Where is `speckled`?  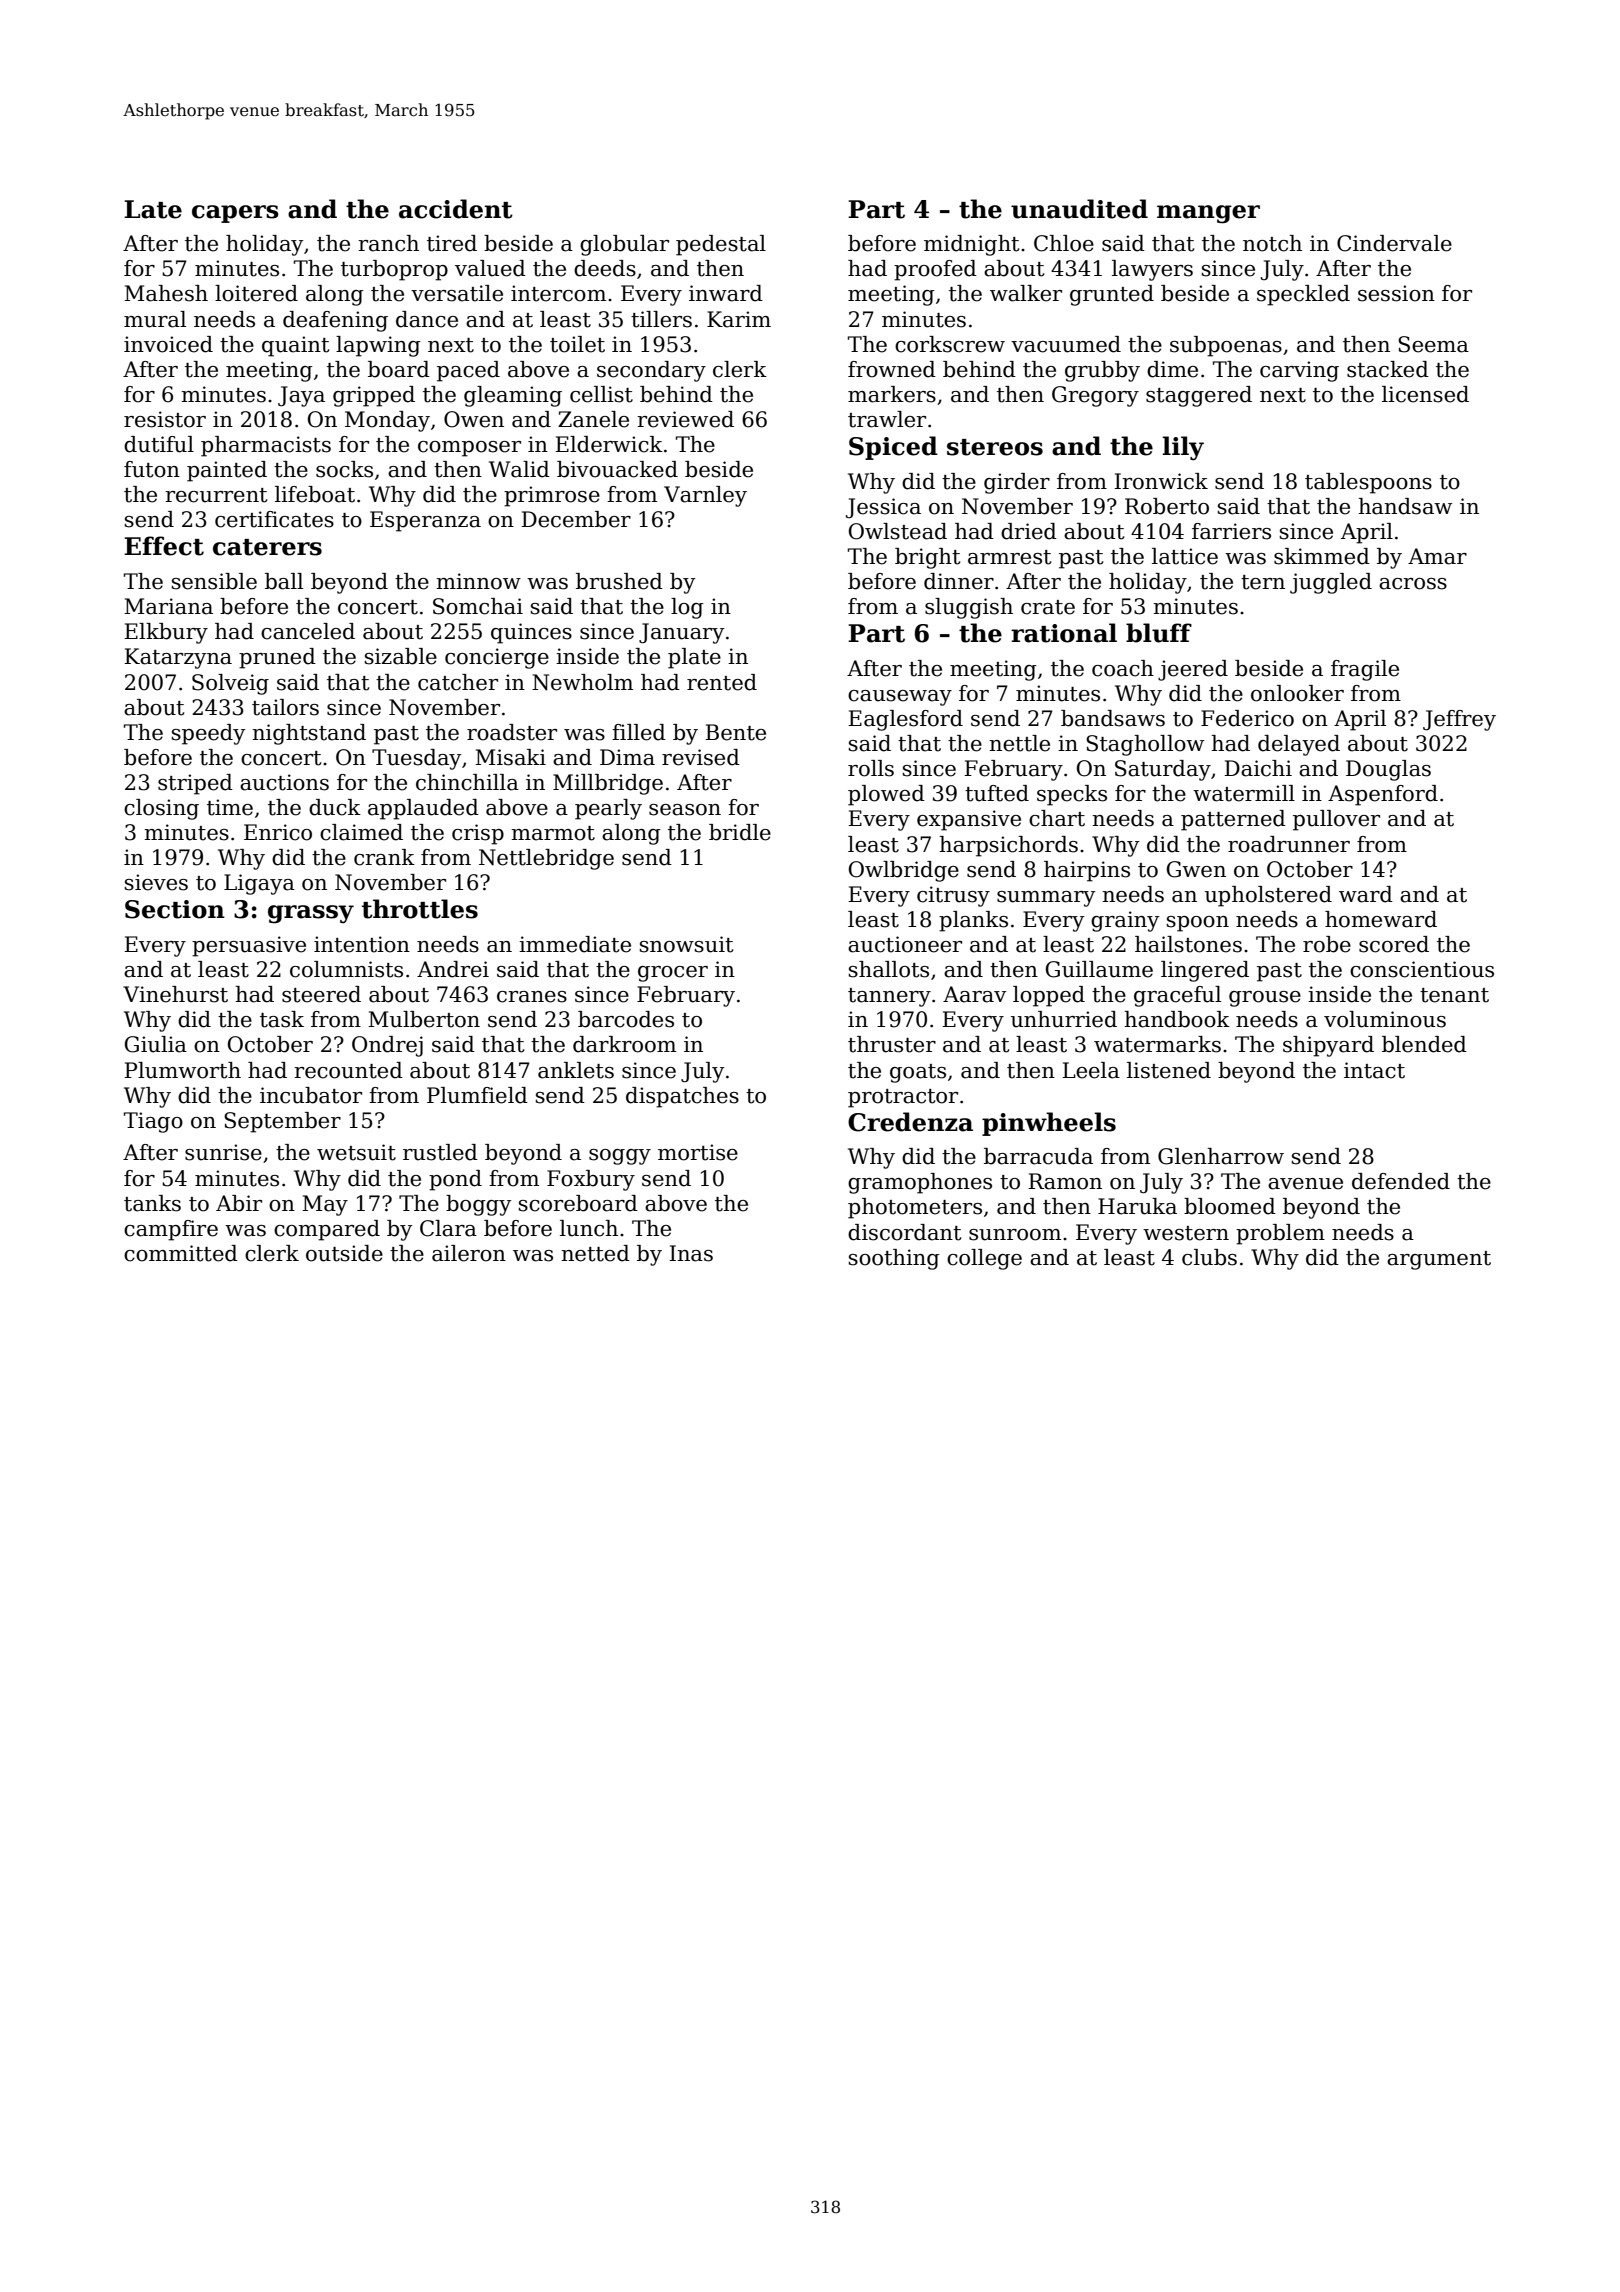
speckled is located at coordinates (1303, 295).
